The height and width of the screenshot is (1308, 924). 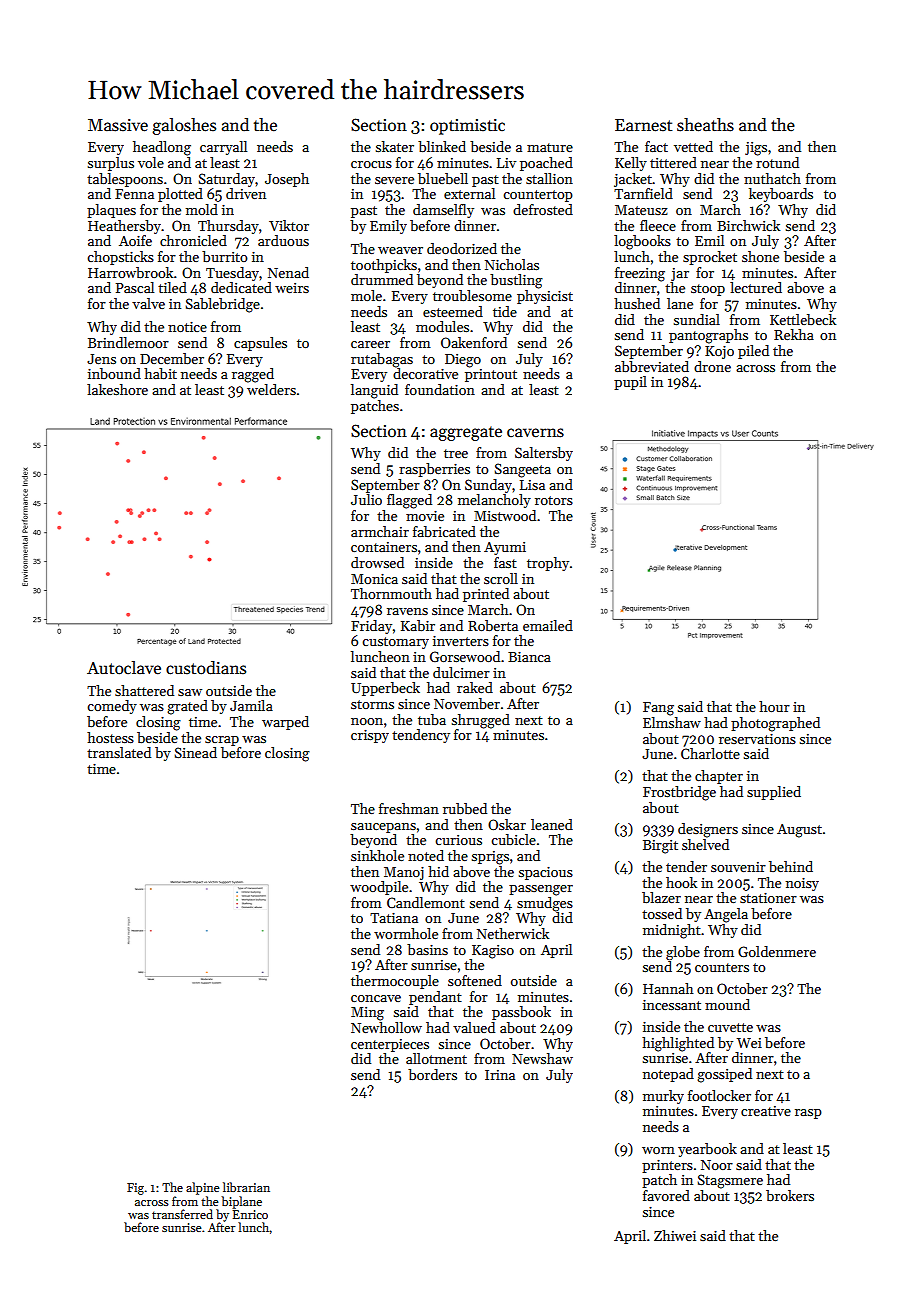 What do you see at coordinates (182, 1214) in the screenshot?
I see `transferred` at bounding box center [182, 1214].
